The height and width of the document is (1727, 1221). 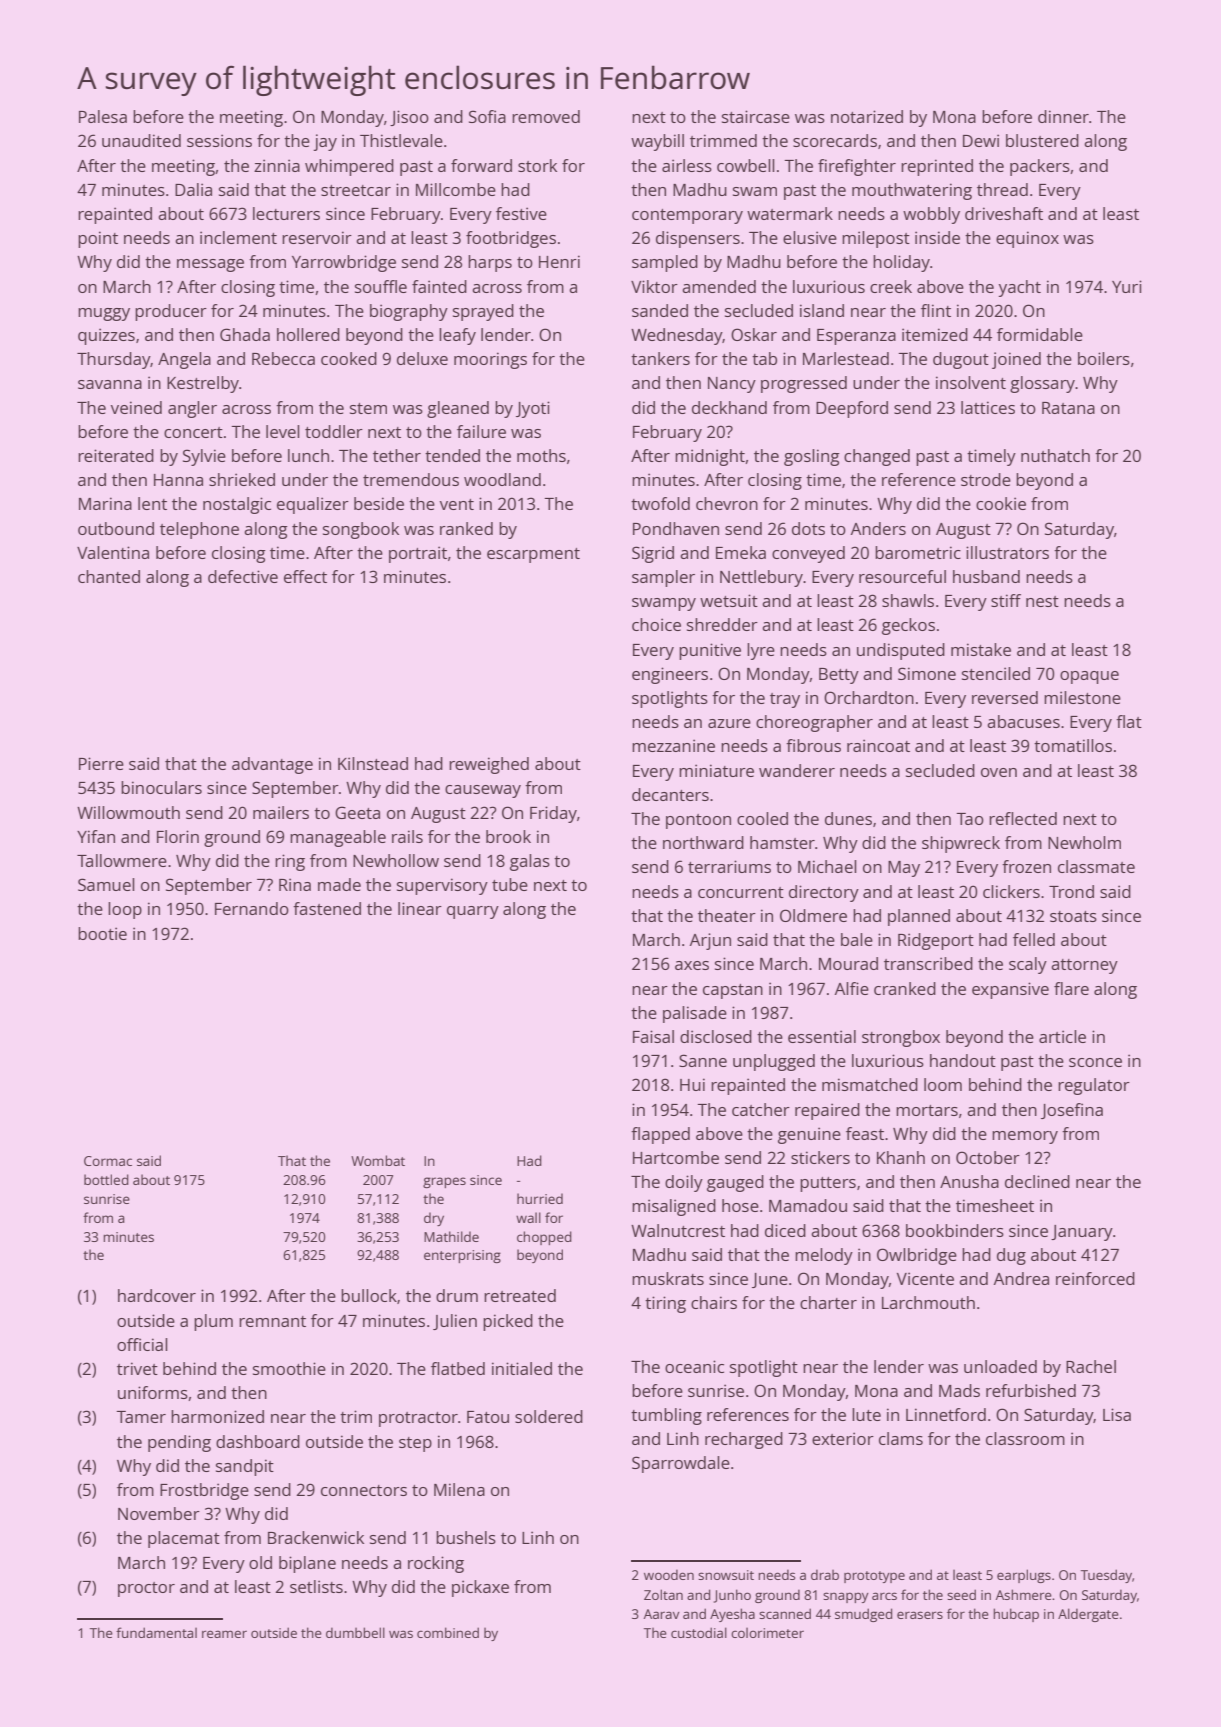 What do you see at coordinates (252, 908) in the document?
I see `Fernando` at bounding box center [252, 908].
